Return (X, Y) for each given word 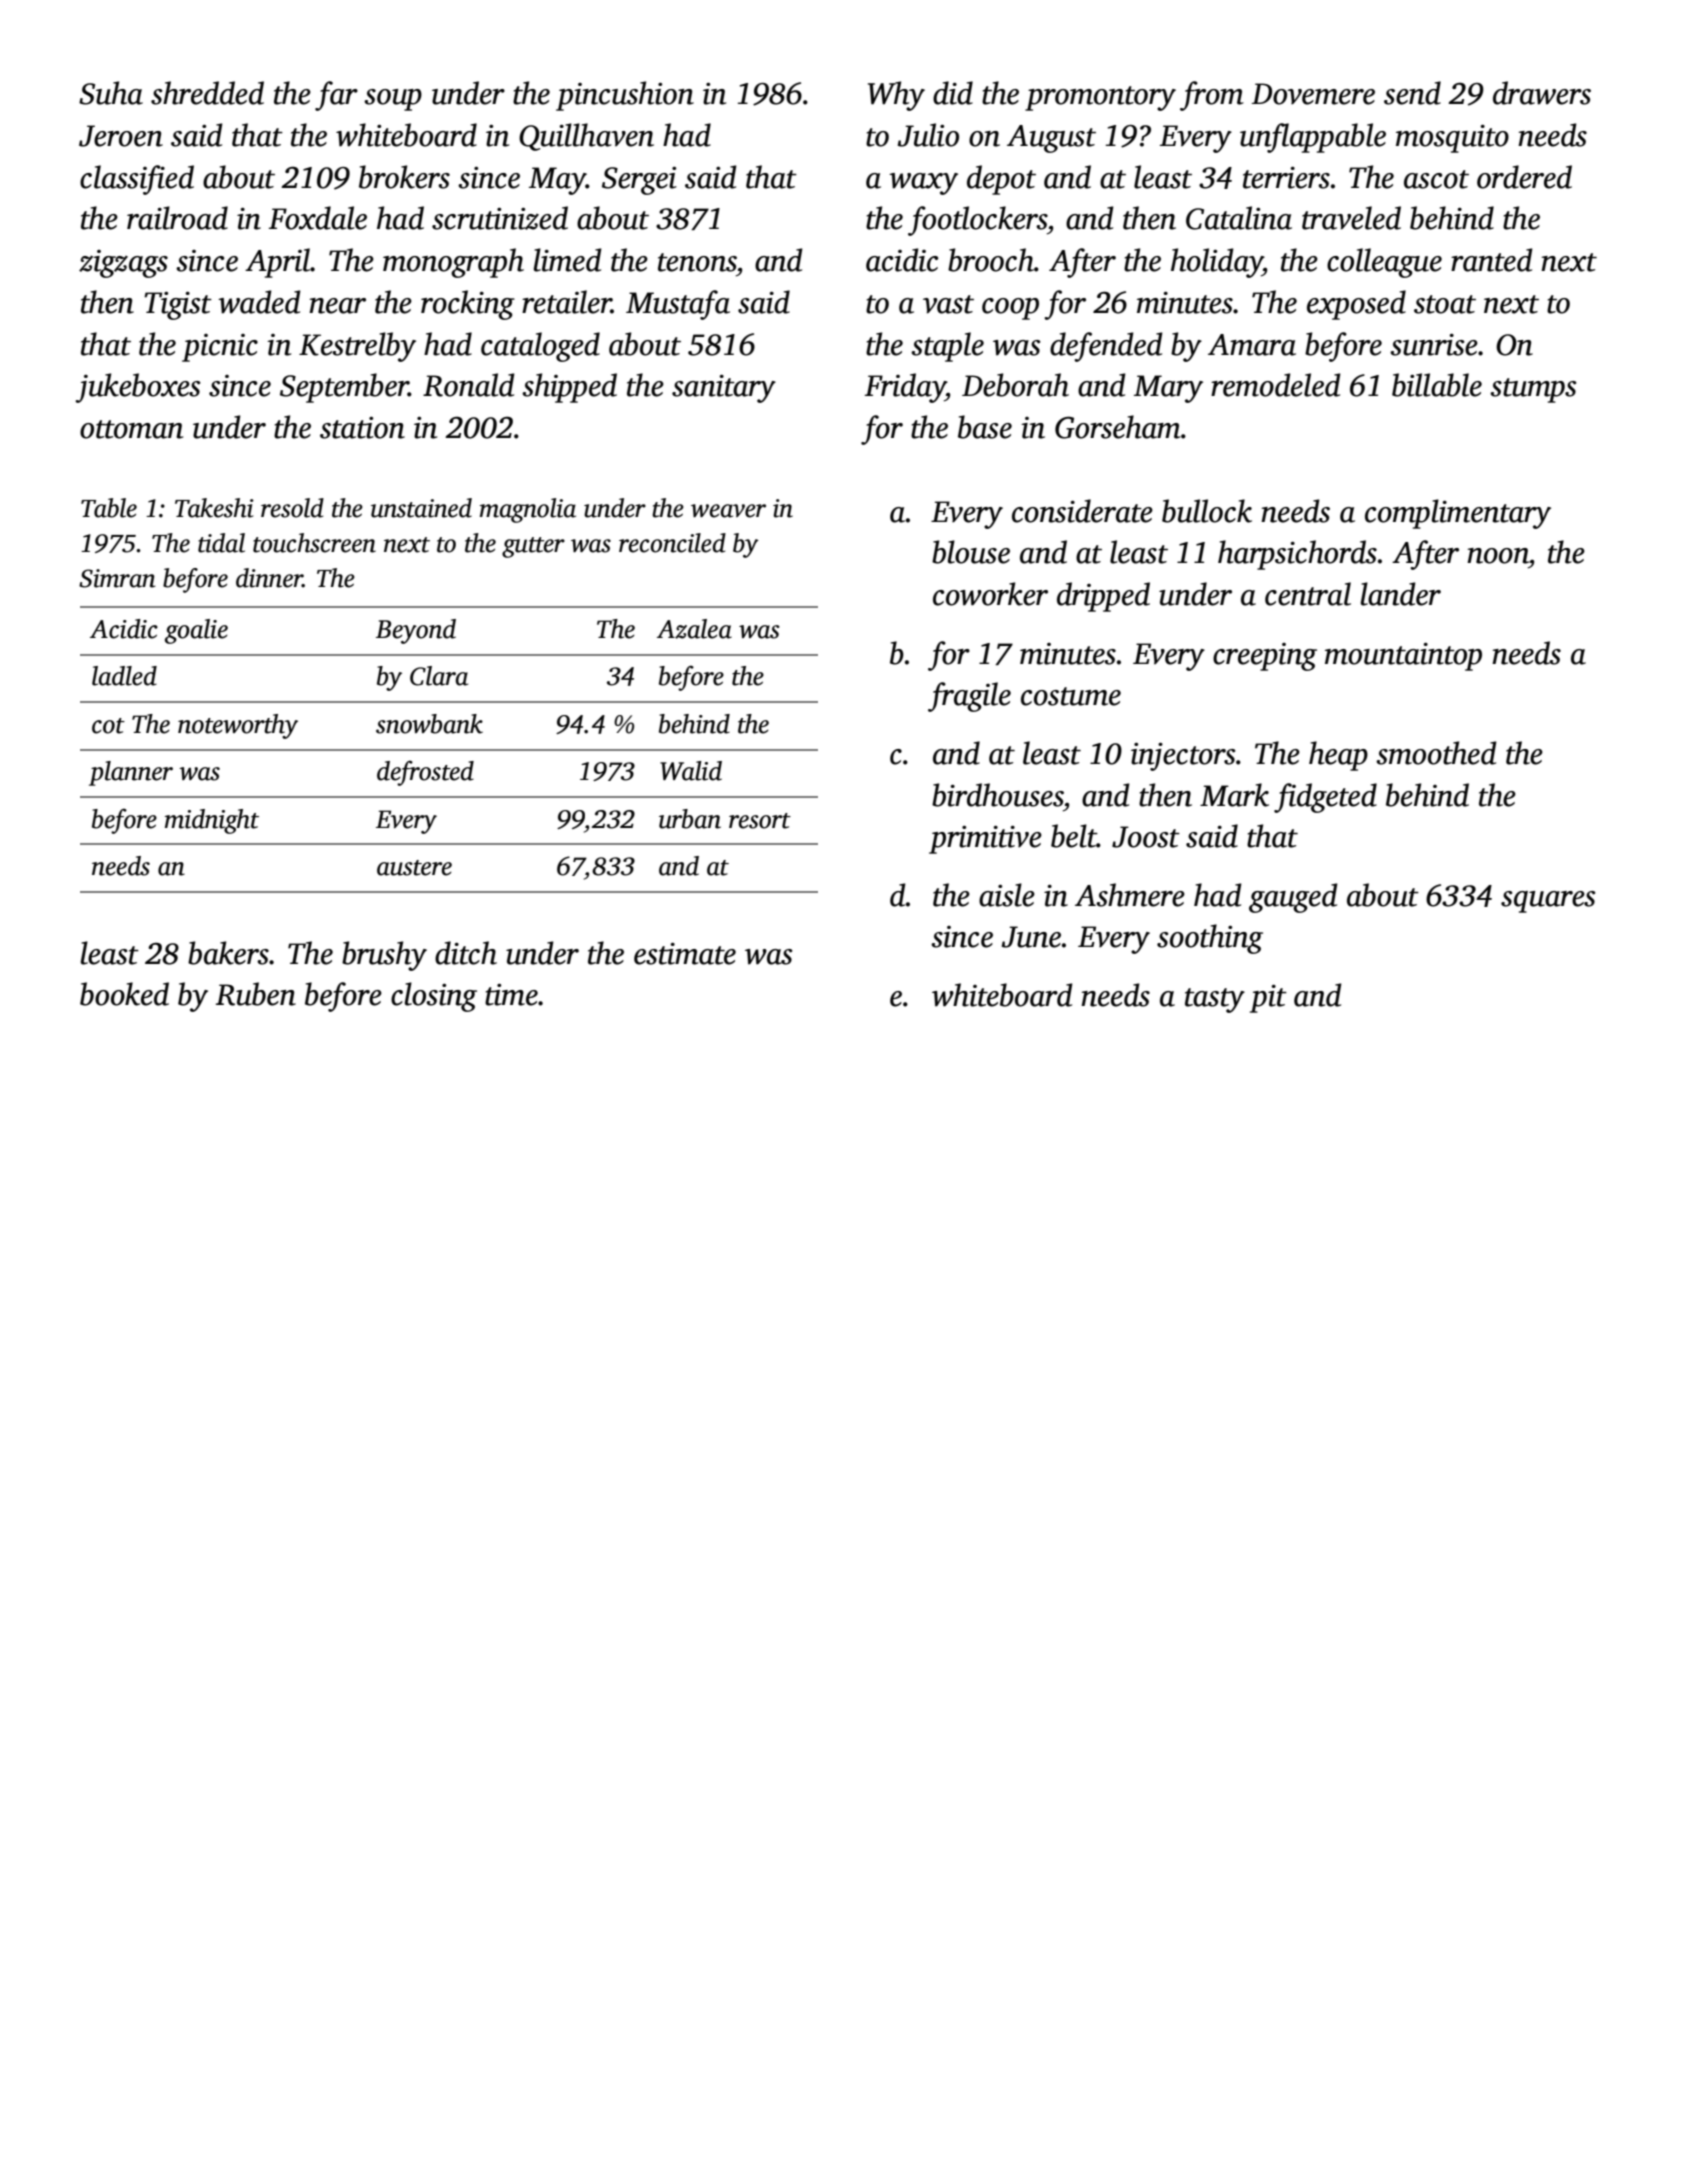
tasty (1215, 1000)
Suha (111, 93)
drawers (1542, 93)
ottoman (131, 429)
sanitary (724, 389)
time (511, 995)
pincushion (625, 96)
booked (124, 994)
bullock (1207, 511)
